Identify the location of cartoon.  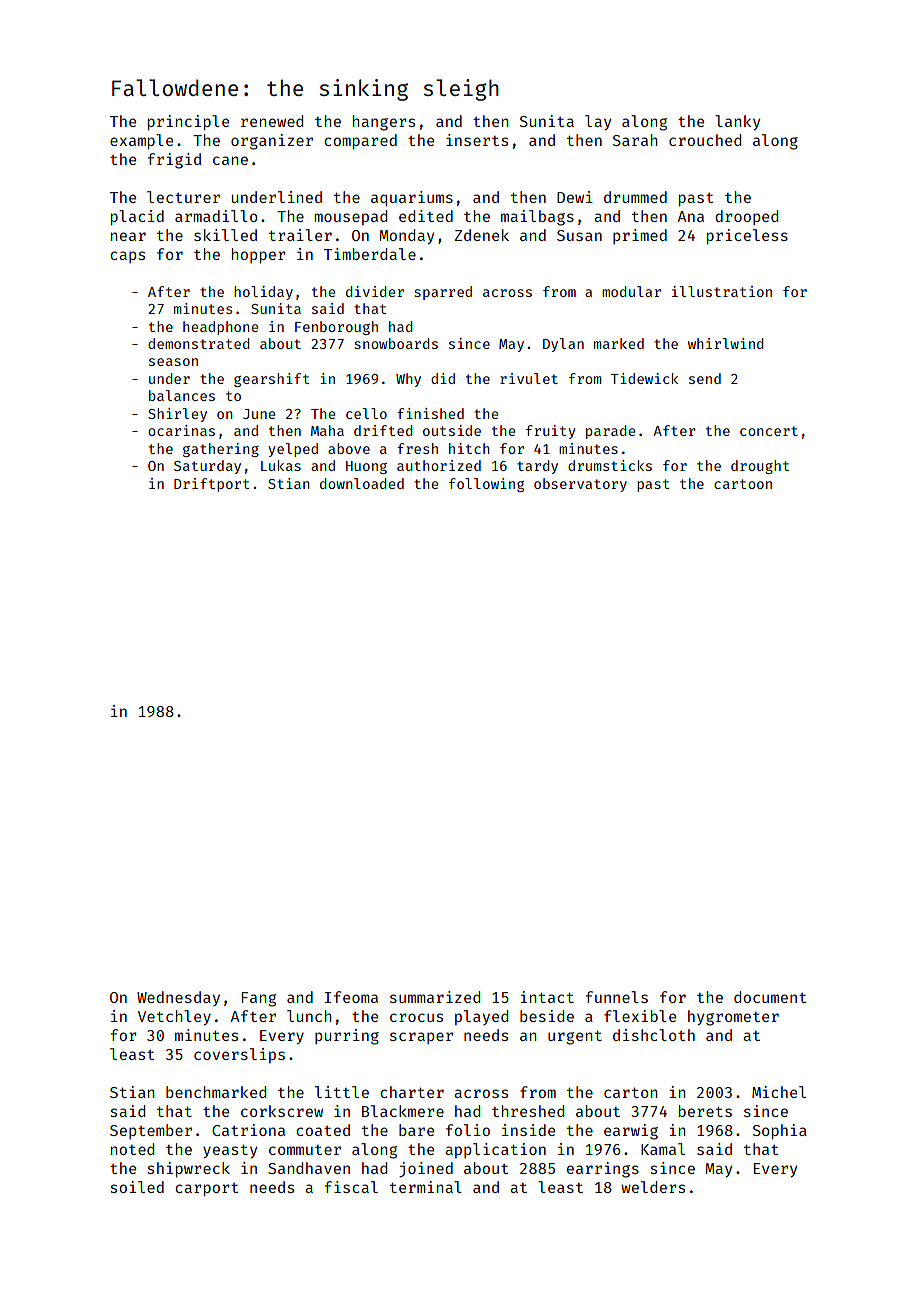
(743, 484).
